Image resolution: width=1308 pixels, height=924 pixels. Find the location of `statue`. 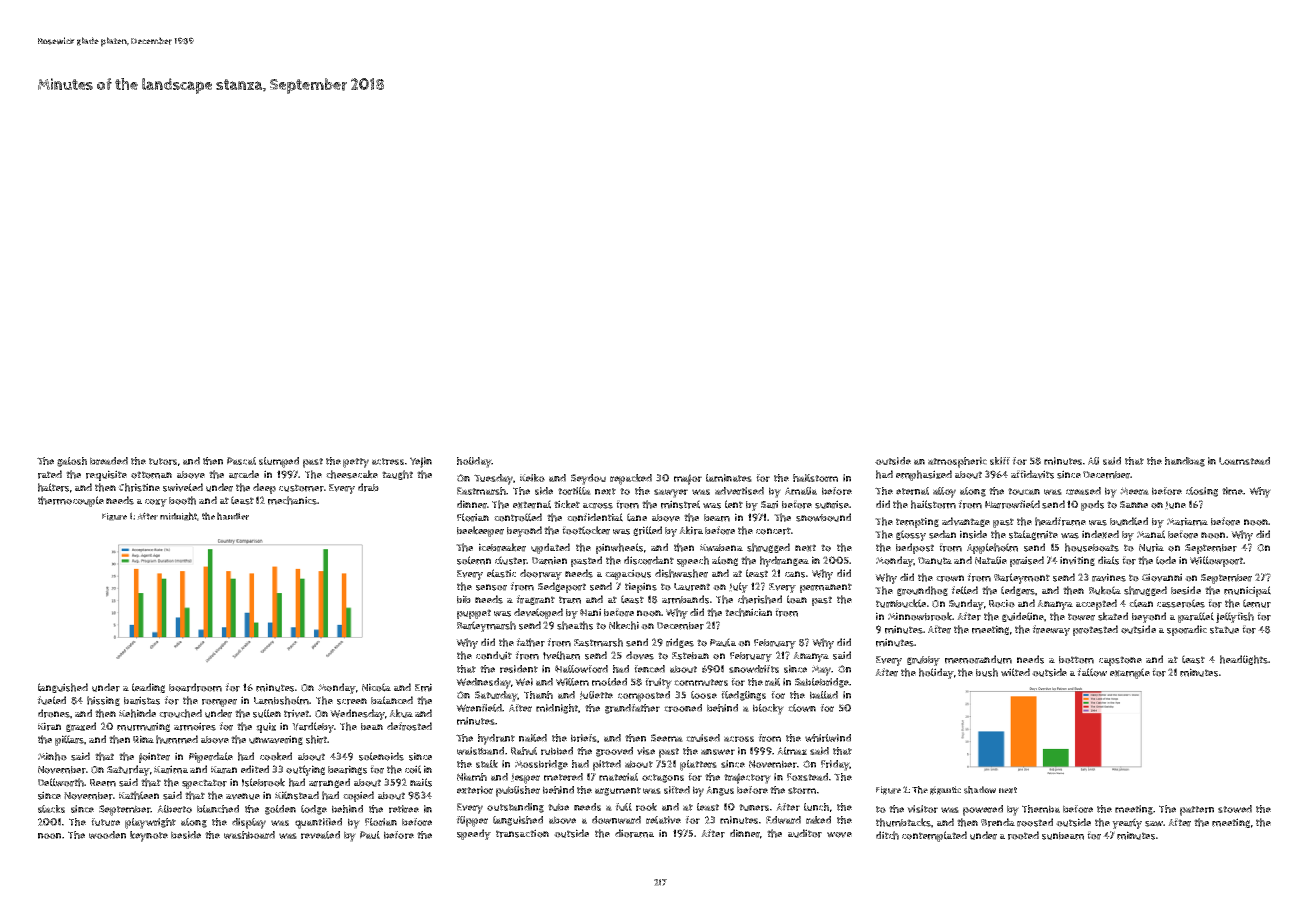

statue is located at coordinates (1224, 630).
